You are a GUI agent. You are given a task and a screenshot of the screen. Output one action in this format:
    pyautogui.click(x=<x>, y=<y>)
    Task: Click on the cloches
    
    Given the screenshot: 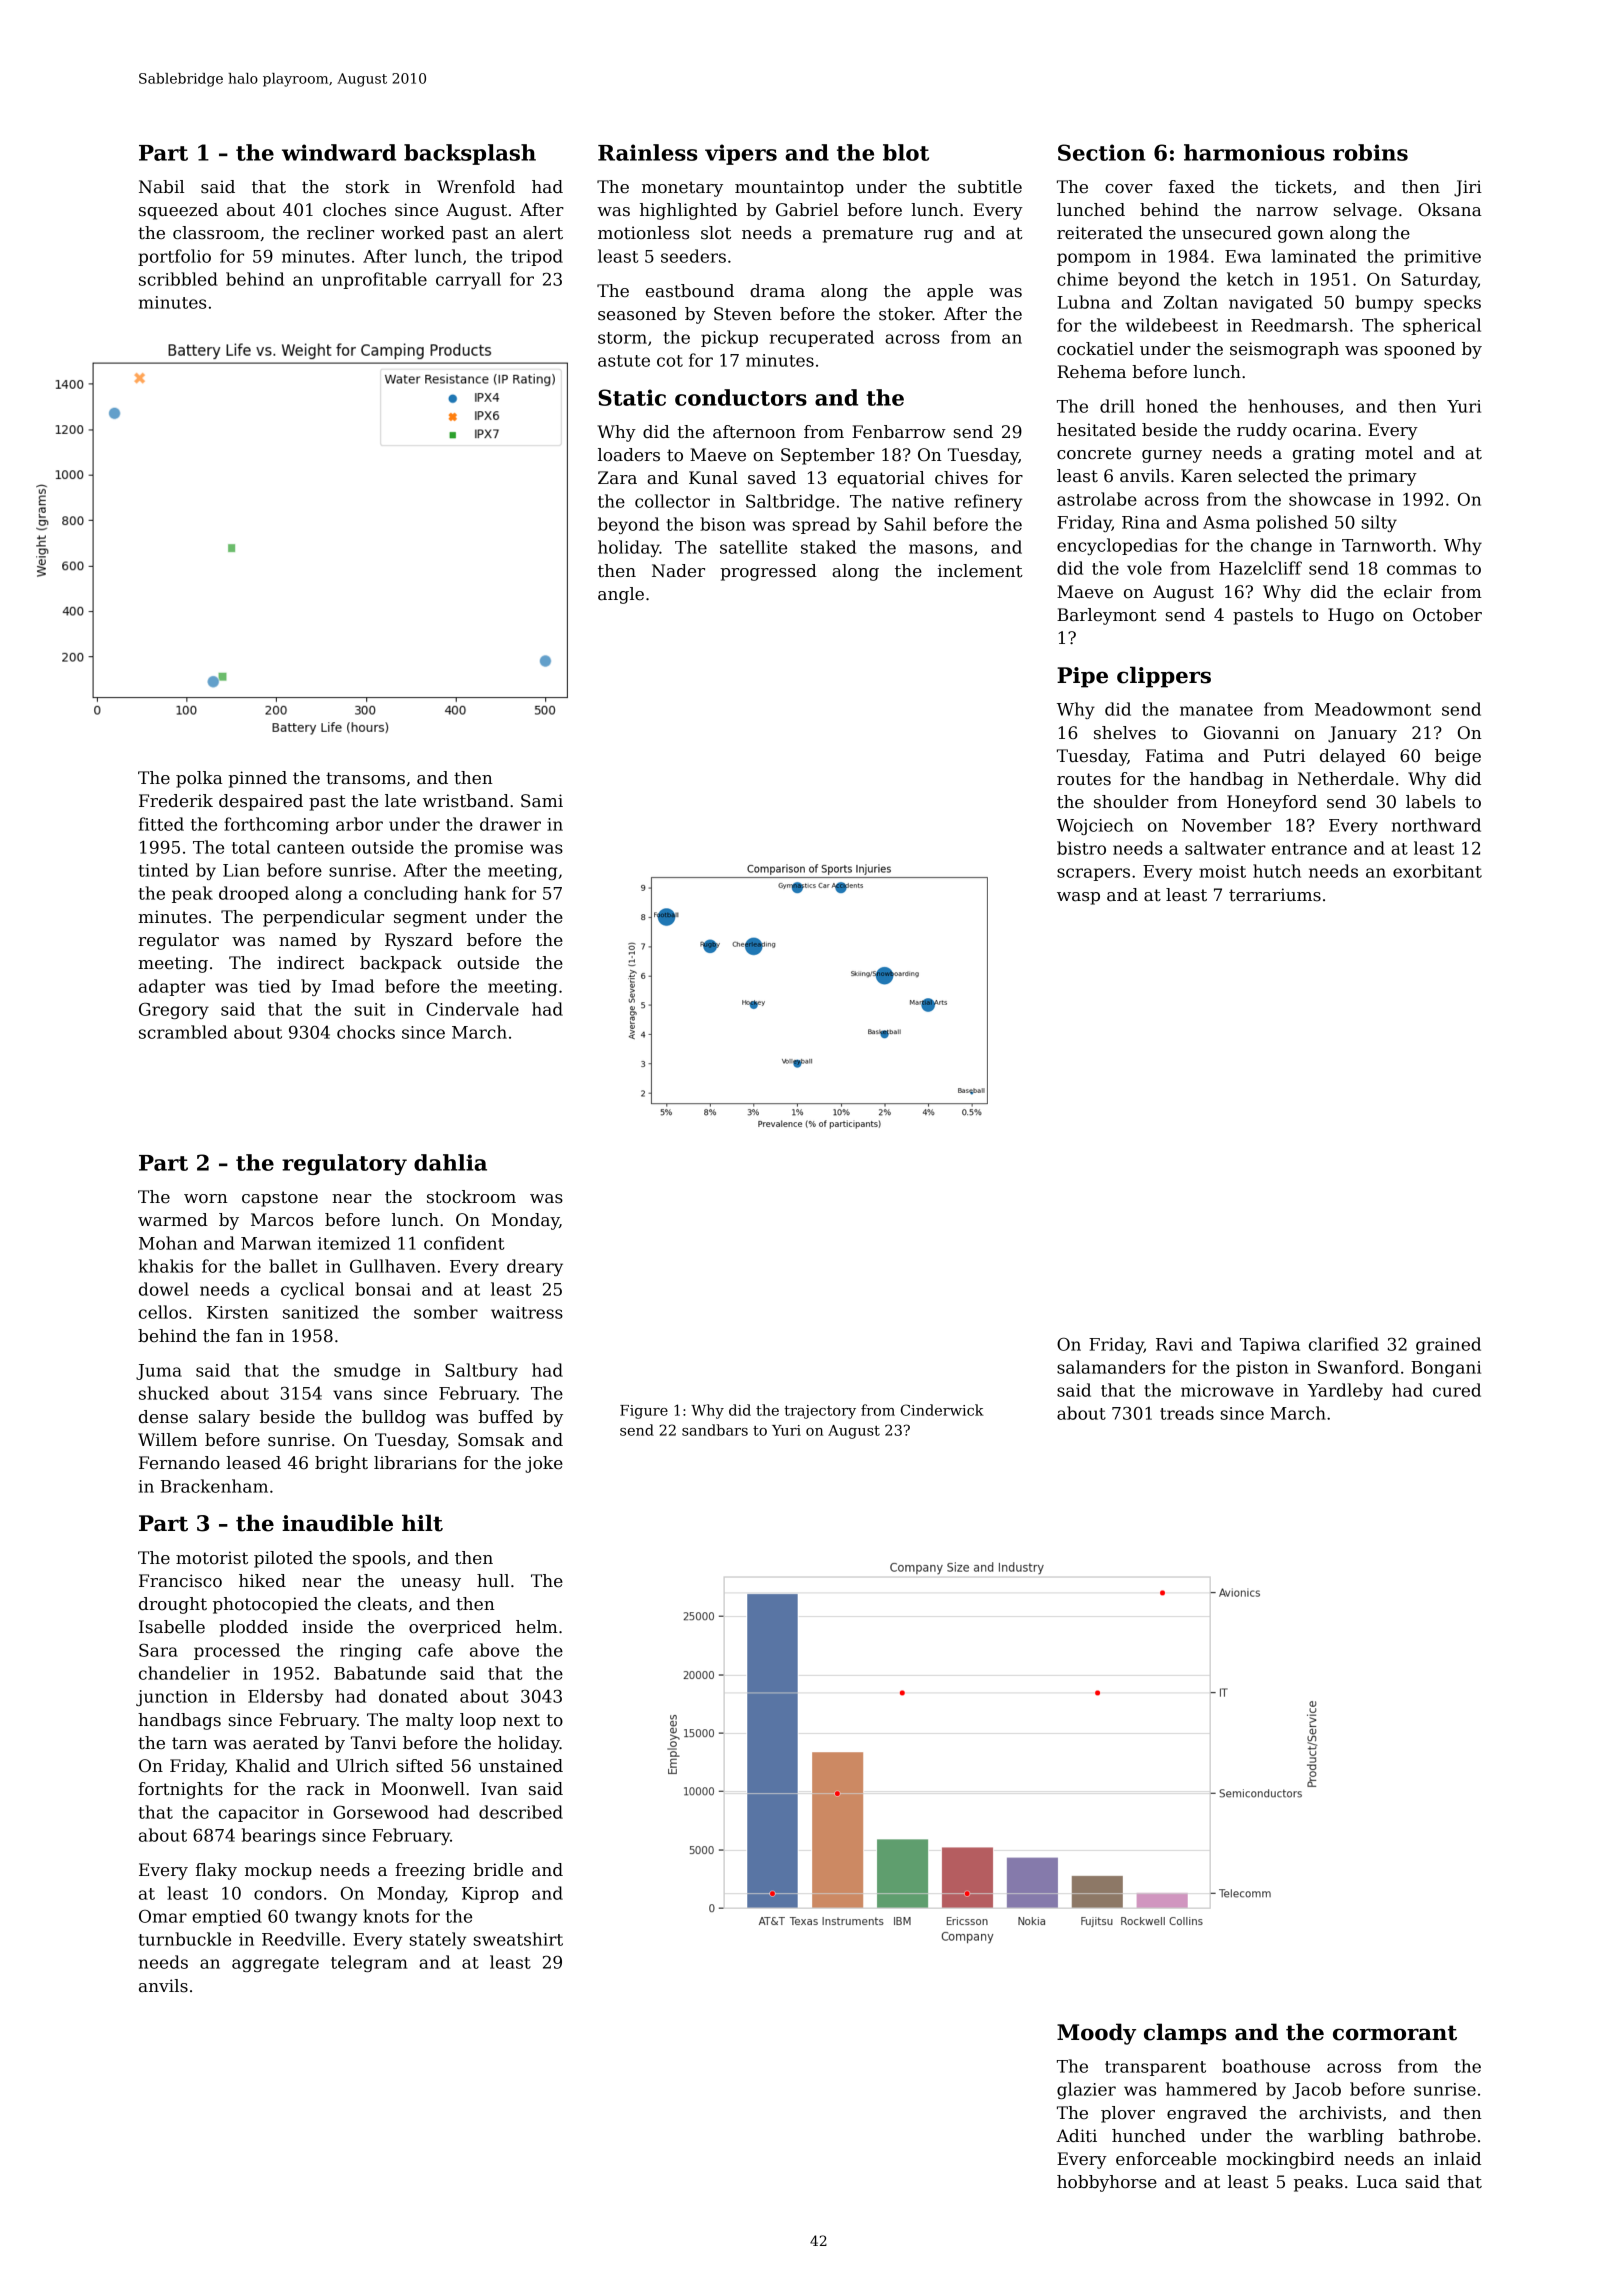 What is the action you would take?
    pyautogui.click(x=354, y=210)
